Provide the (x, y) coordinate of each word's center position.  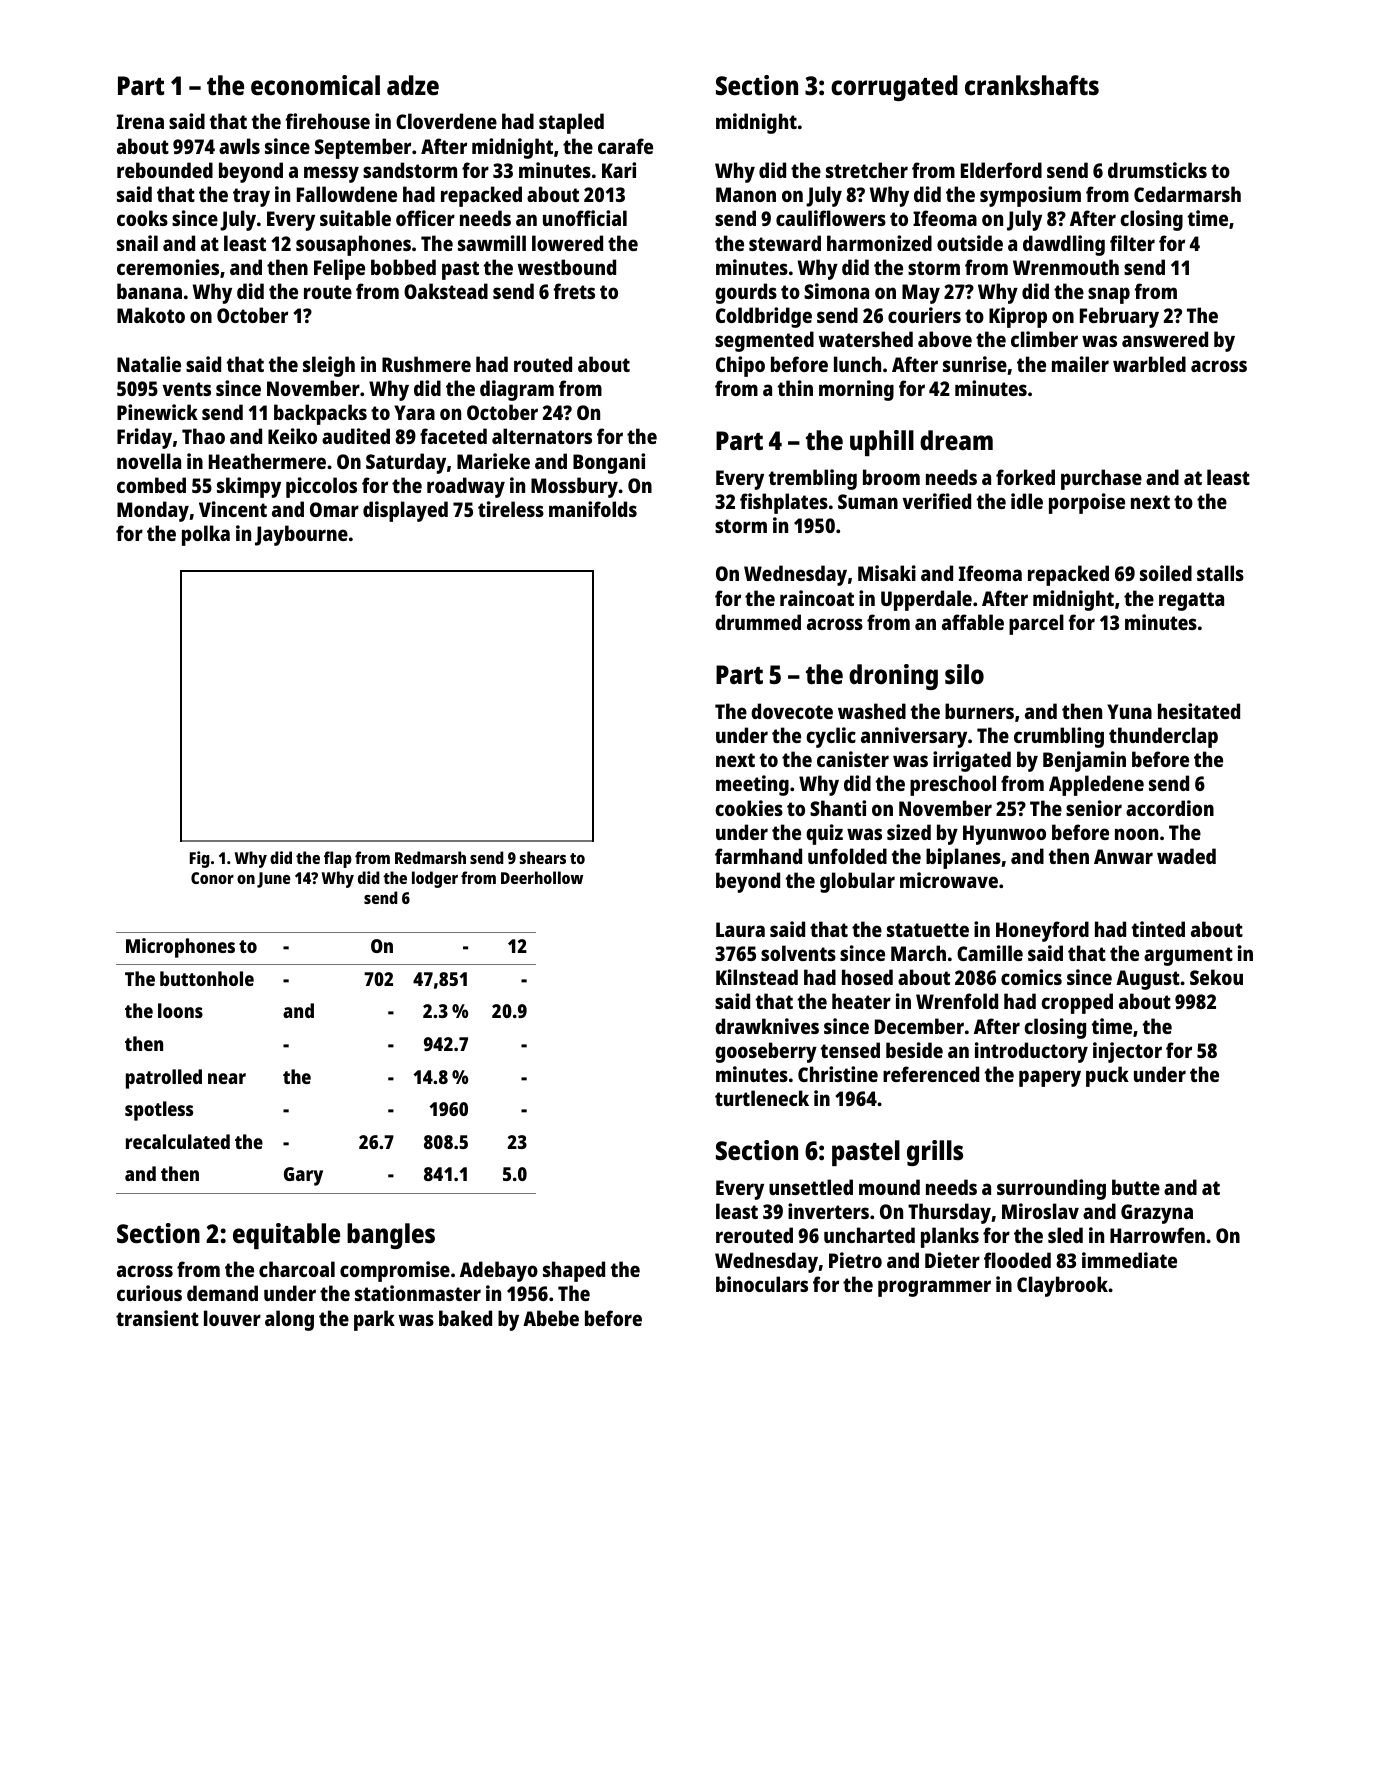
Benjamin (1084, 761)
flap (338, 859)
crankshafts (1032, 85)
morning (856, 390)
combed (151, 485)
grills (935, 1153)
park (374, 1320)
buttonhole (207, 978)
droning (893, 677)
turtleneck (762, 1098)
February (1119, 317)
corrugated (894, 88)
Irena (140, 121)
